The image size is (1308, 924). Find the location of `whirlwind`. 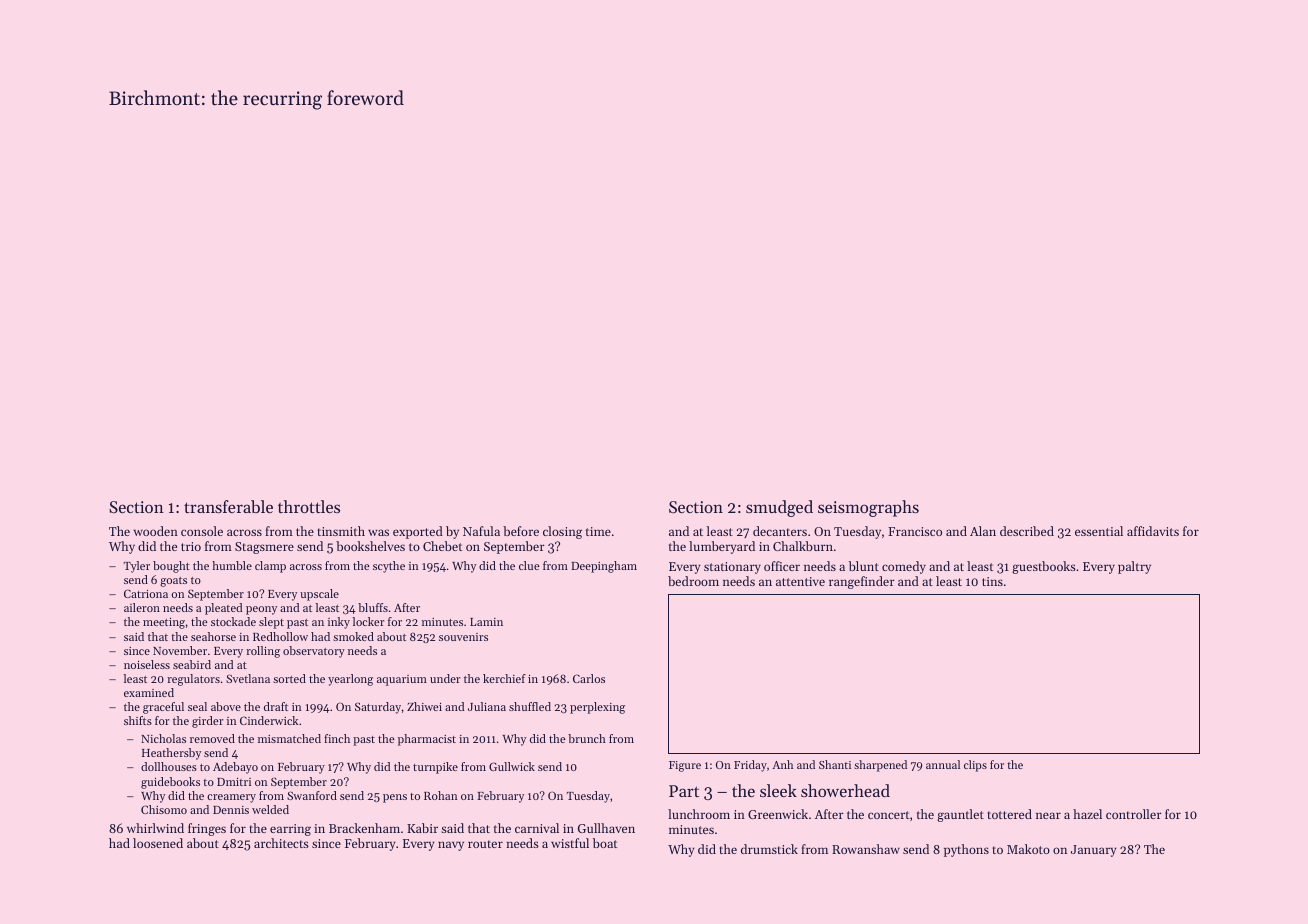

whirlwind is located at coordinates (155, 828).
